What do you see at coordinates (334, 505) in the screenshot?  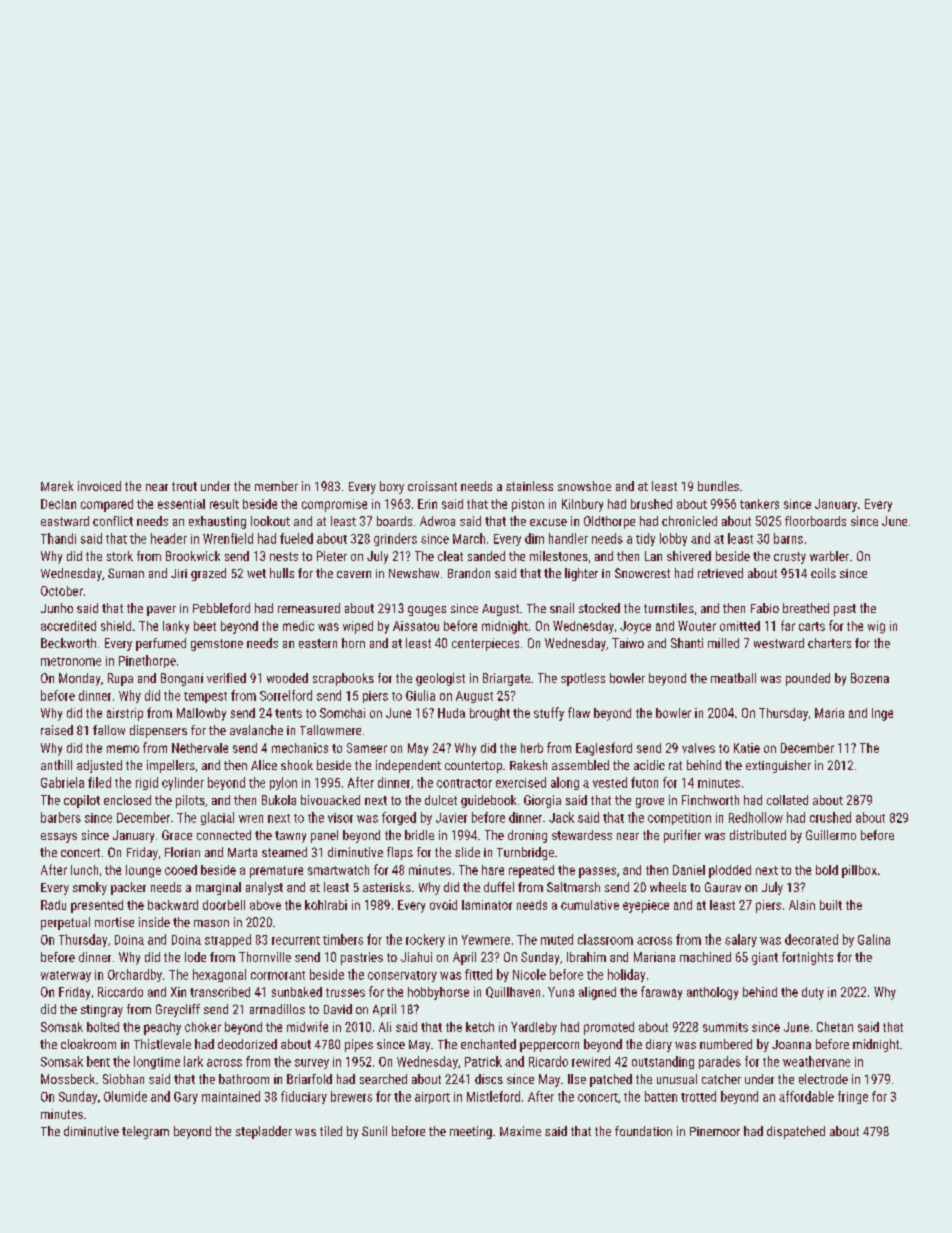 I see `compromise` at bounding box center [334, 505].
